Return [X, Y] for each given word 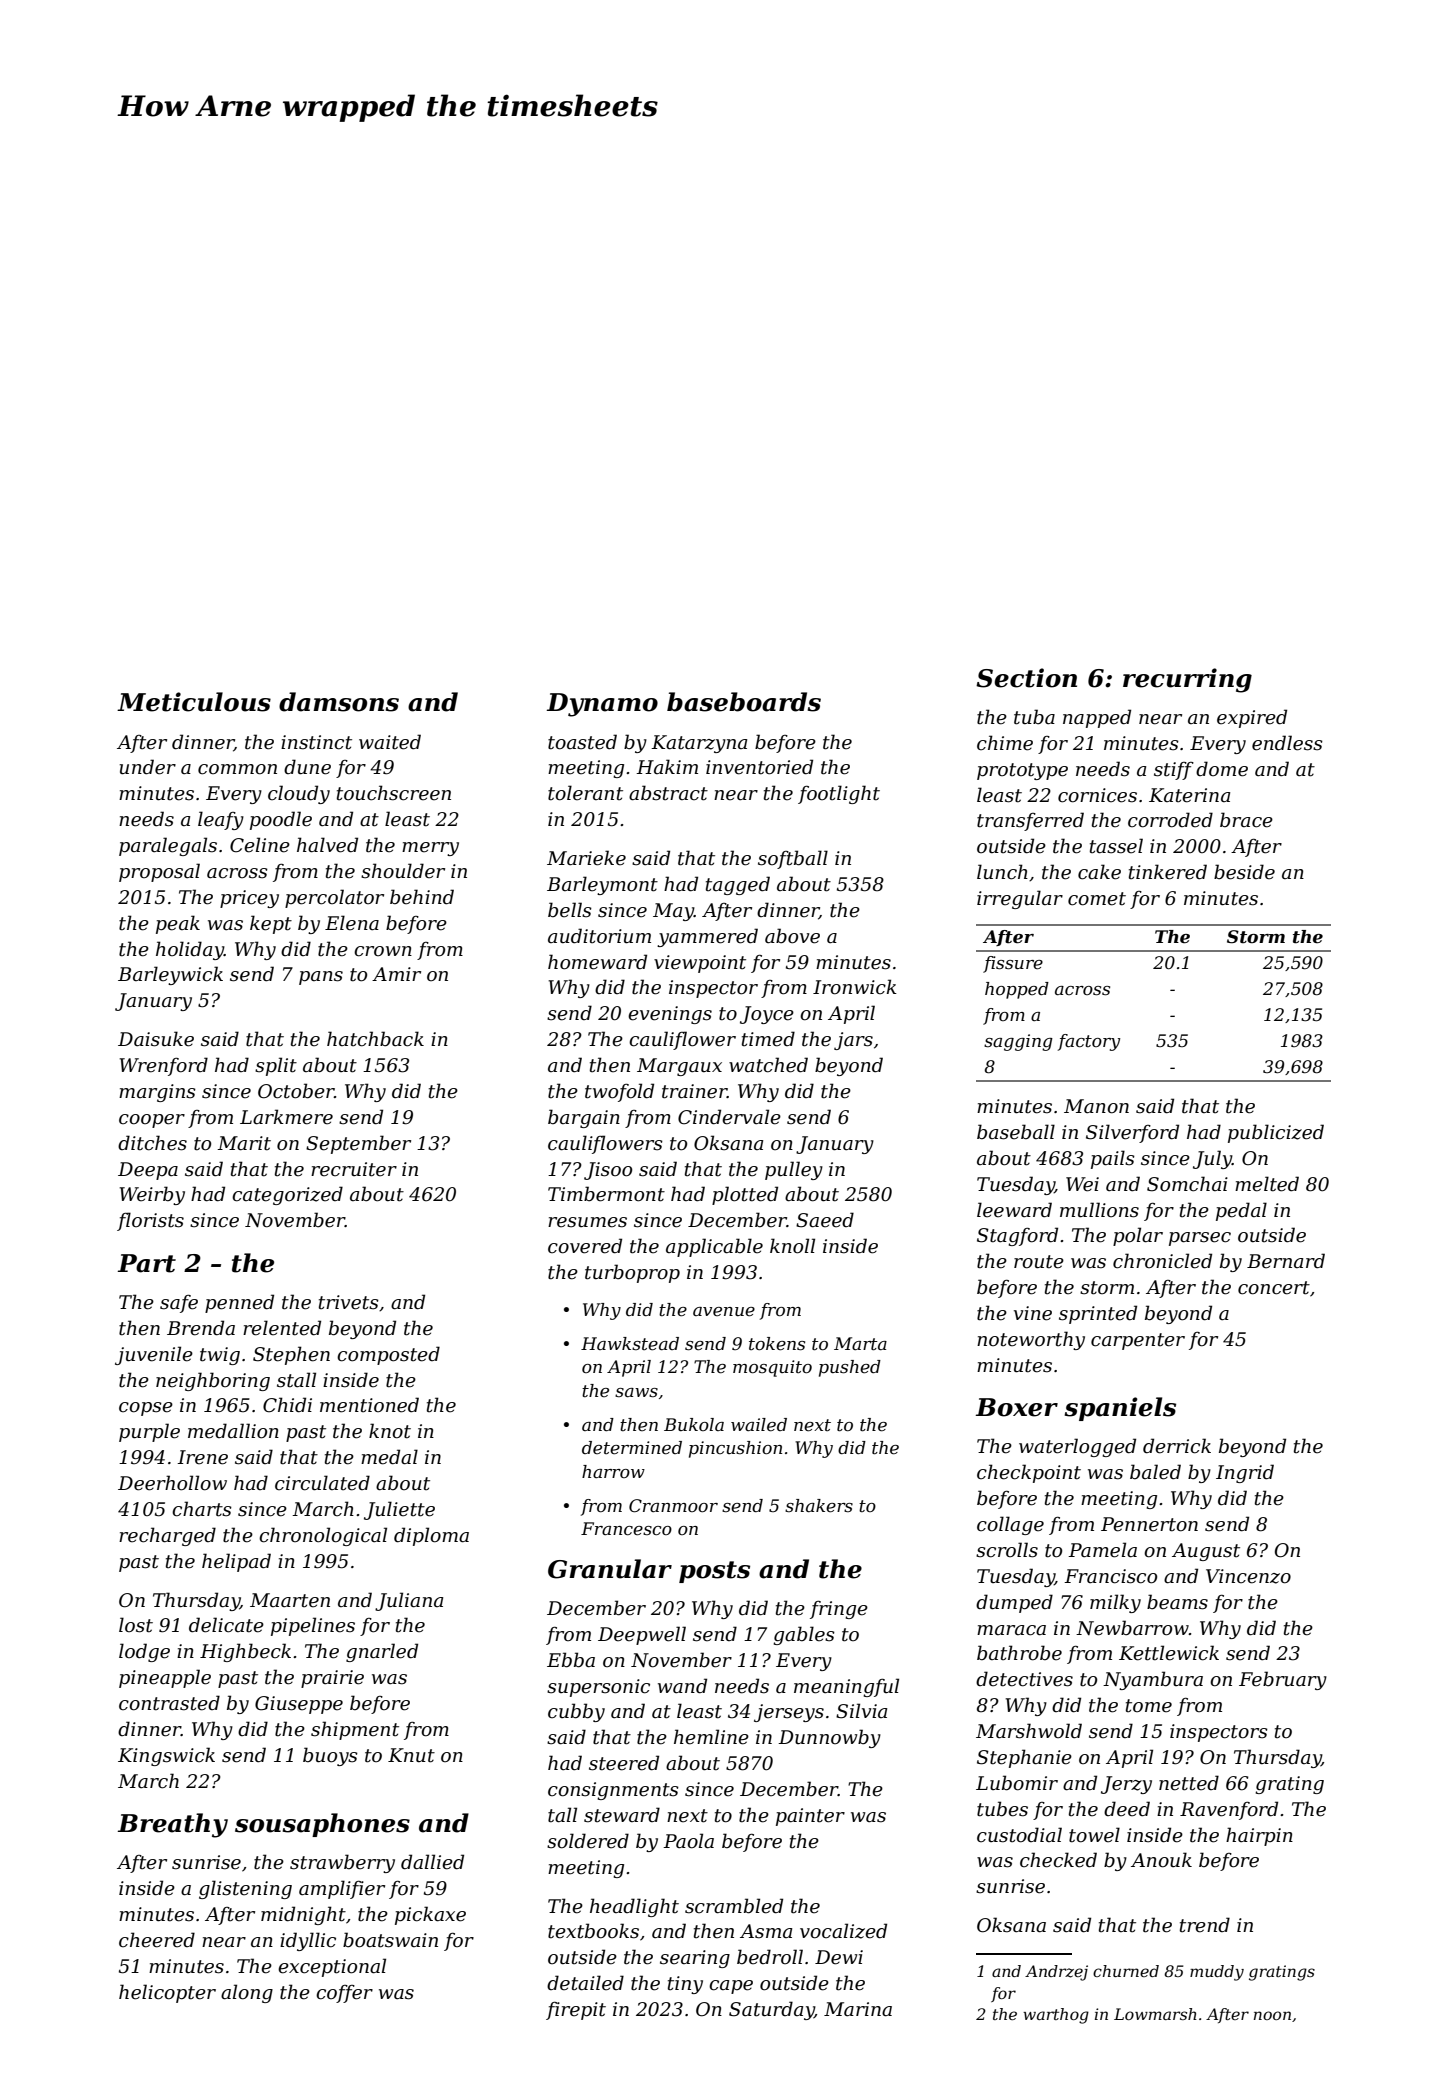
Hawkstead [630, 1344]
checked [1058, 1860]
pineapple [165, 1678]
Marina [858, 2009]
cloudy [299, 794]
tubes [1002, 1809]
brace [1246, 820]
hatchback [375, 1039]
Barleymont [602, 885]
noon [1272, 2015]
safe [179, 1304]
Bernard [1286, 1261]
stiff [1174, 771]
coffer [344, 1994]
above [792, 936]
